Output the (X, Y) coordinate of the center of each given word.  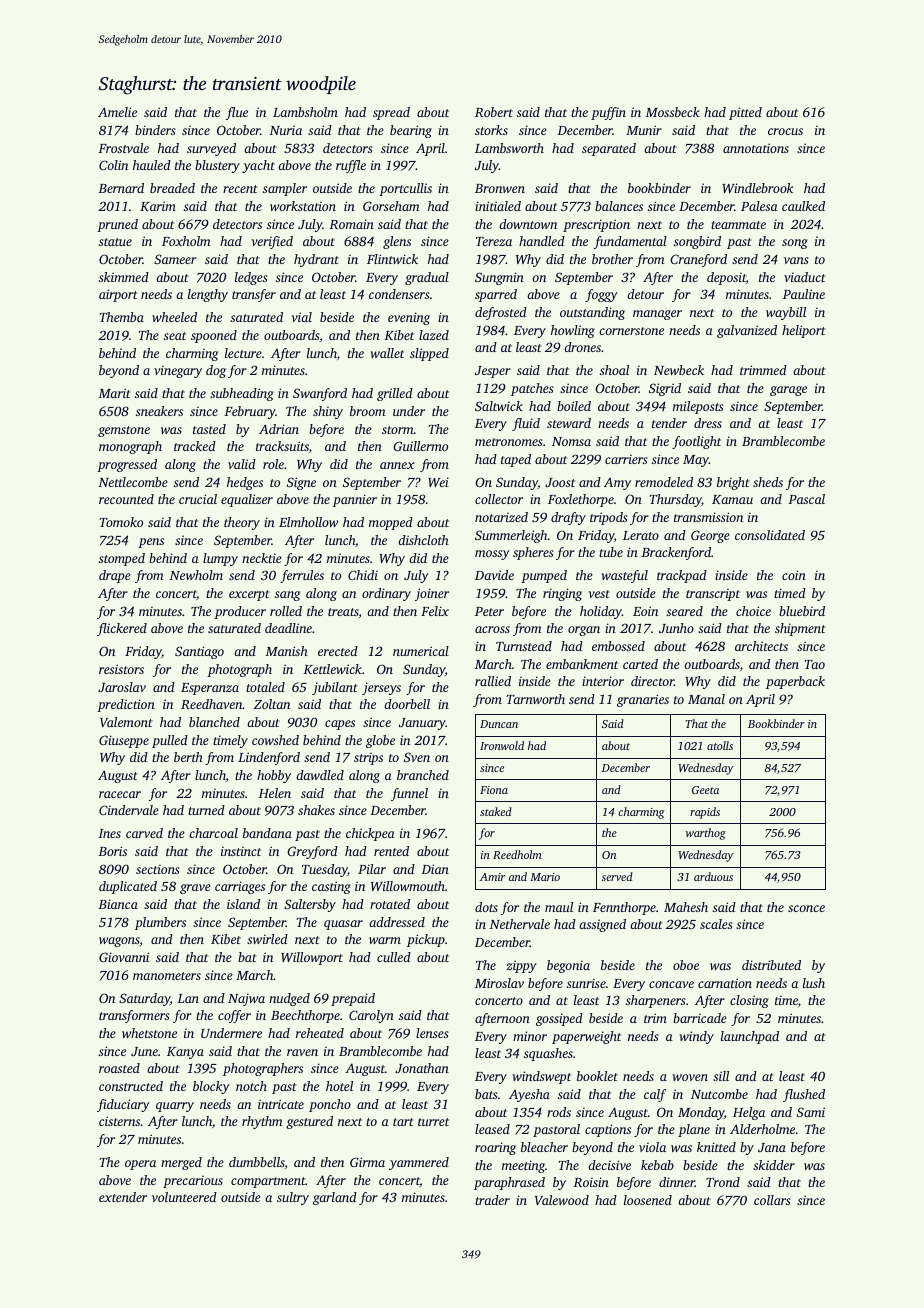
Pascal (806, 499)
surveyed (211, 149)
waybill (786, 313)
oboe (686, 965)
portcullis (405, 189)
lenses (432, 1033)
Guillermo (420, 446)
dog (216, 371)
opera (140, 1165)
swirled (267, 939)
